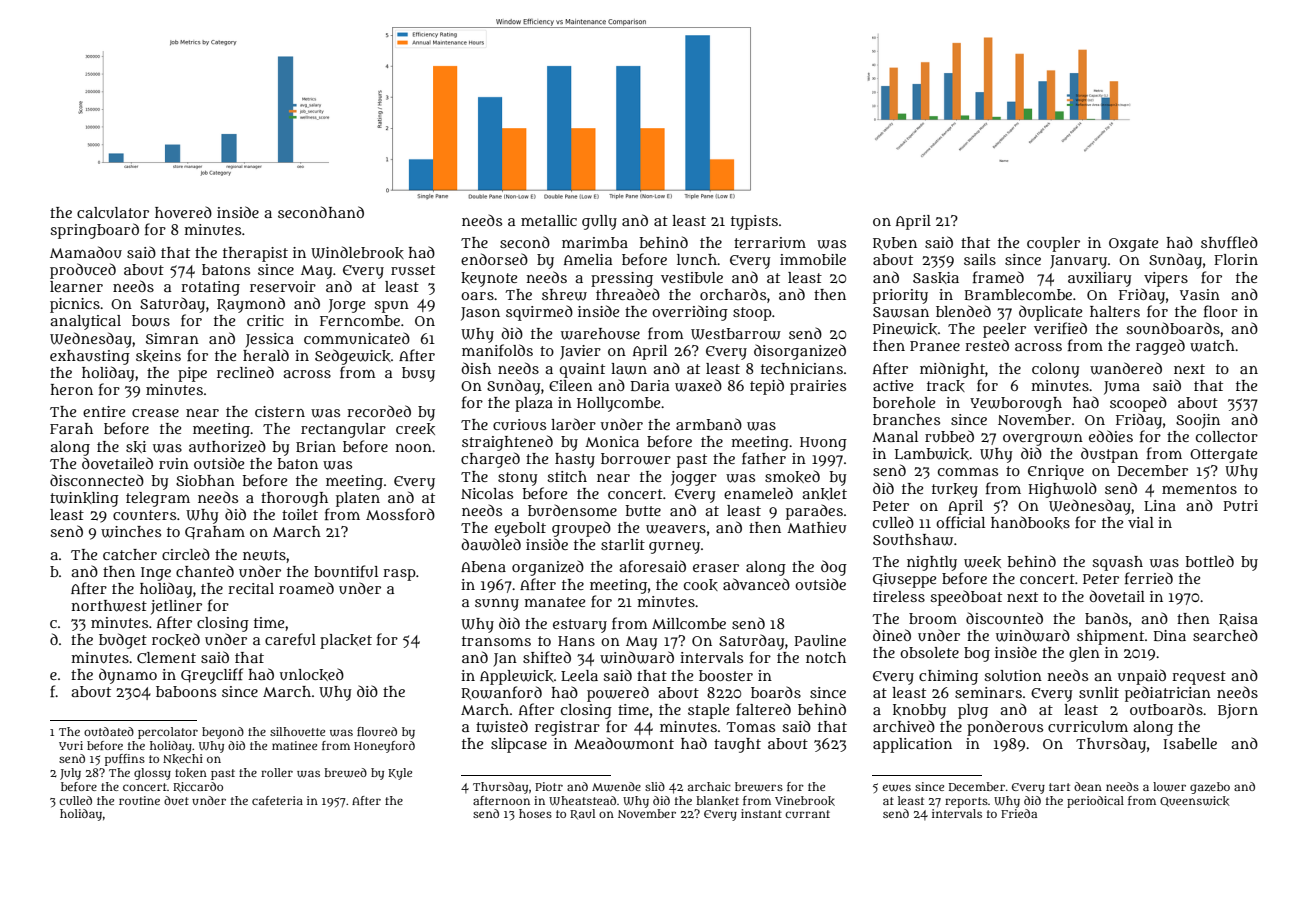 The width and height of the screenshot is (1308, 924). I want to click on shuffled, so click(1229, 242).
